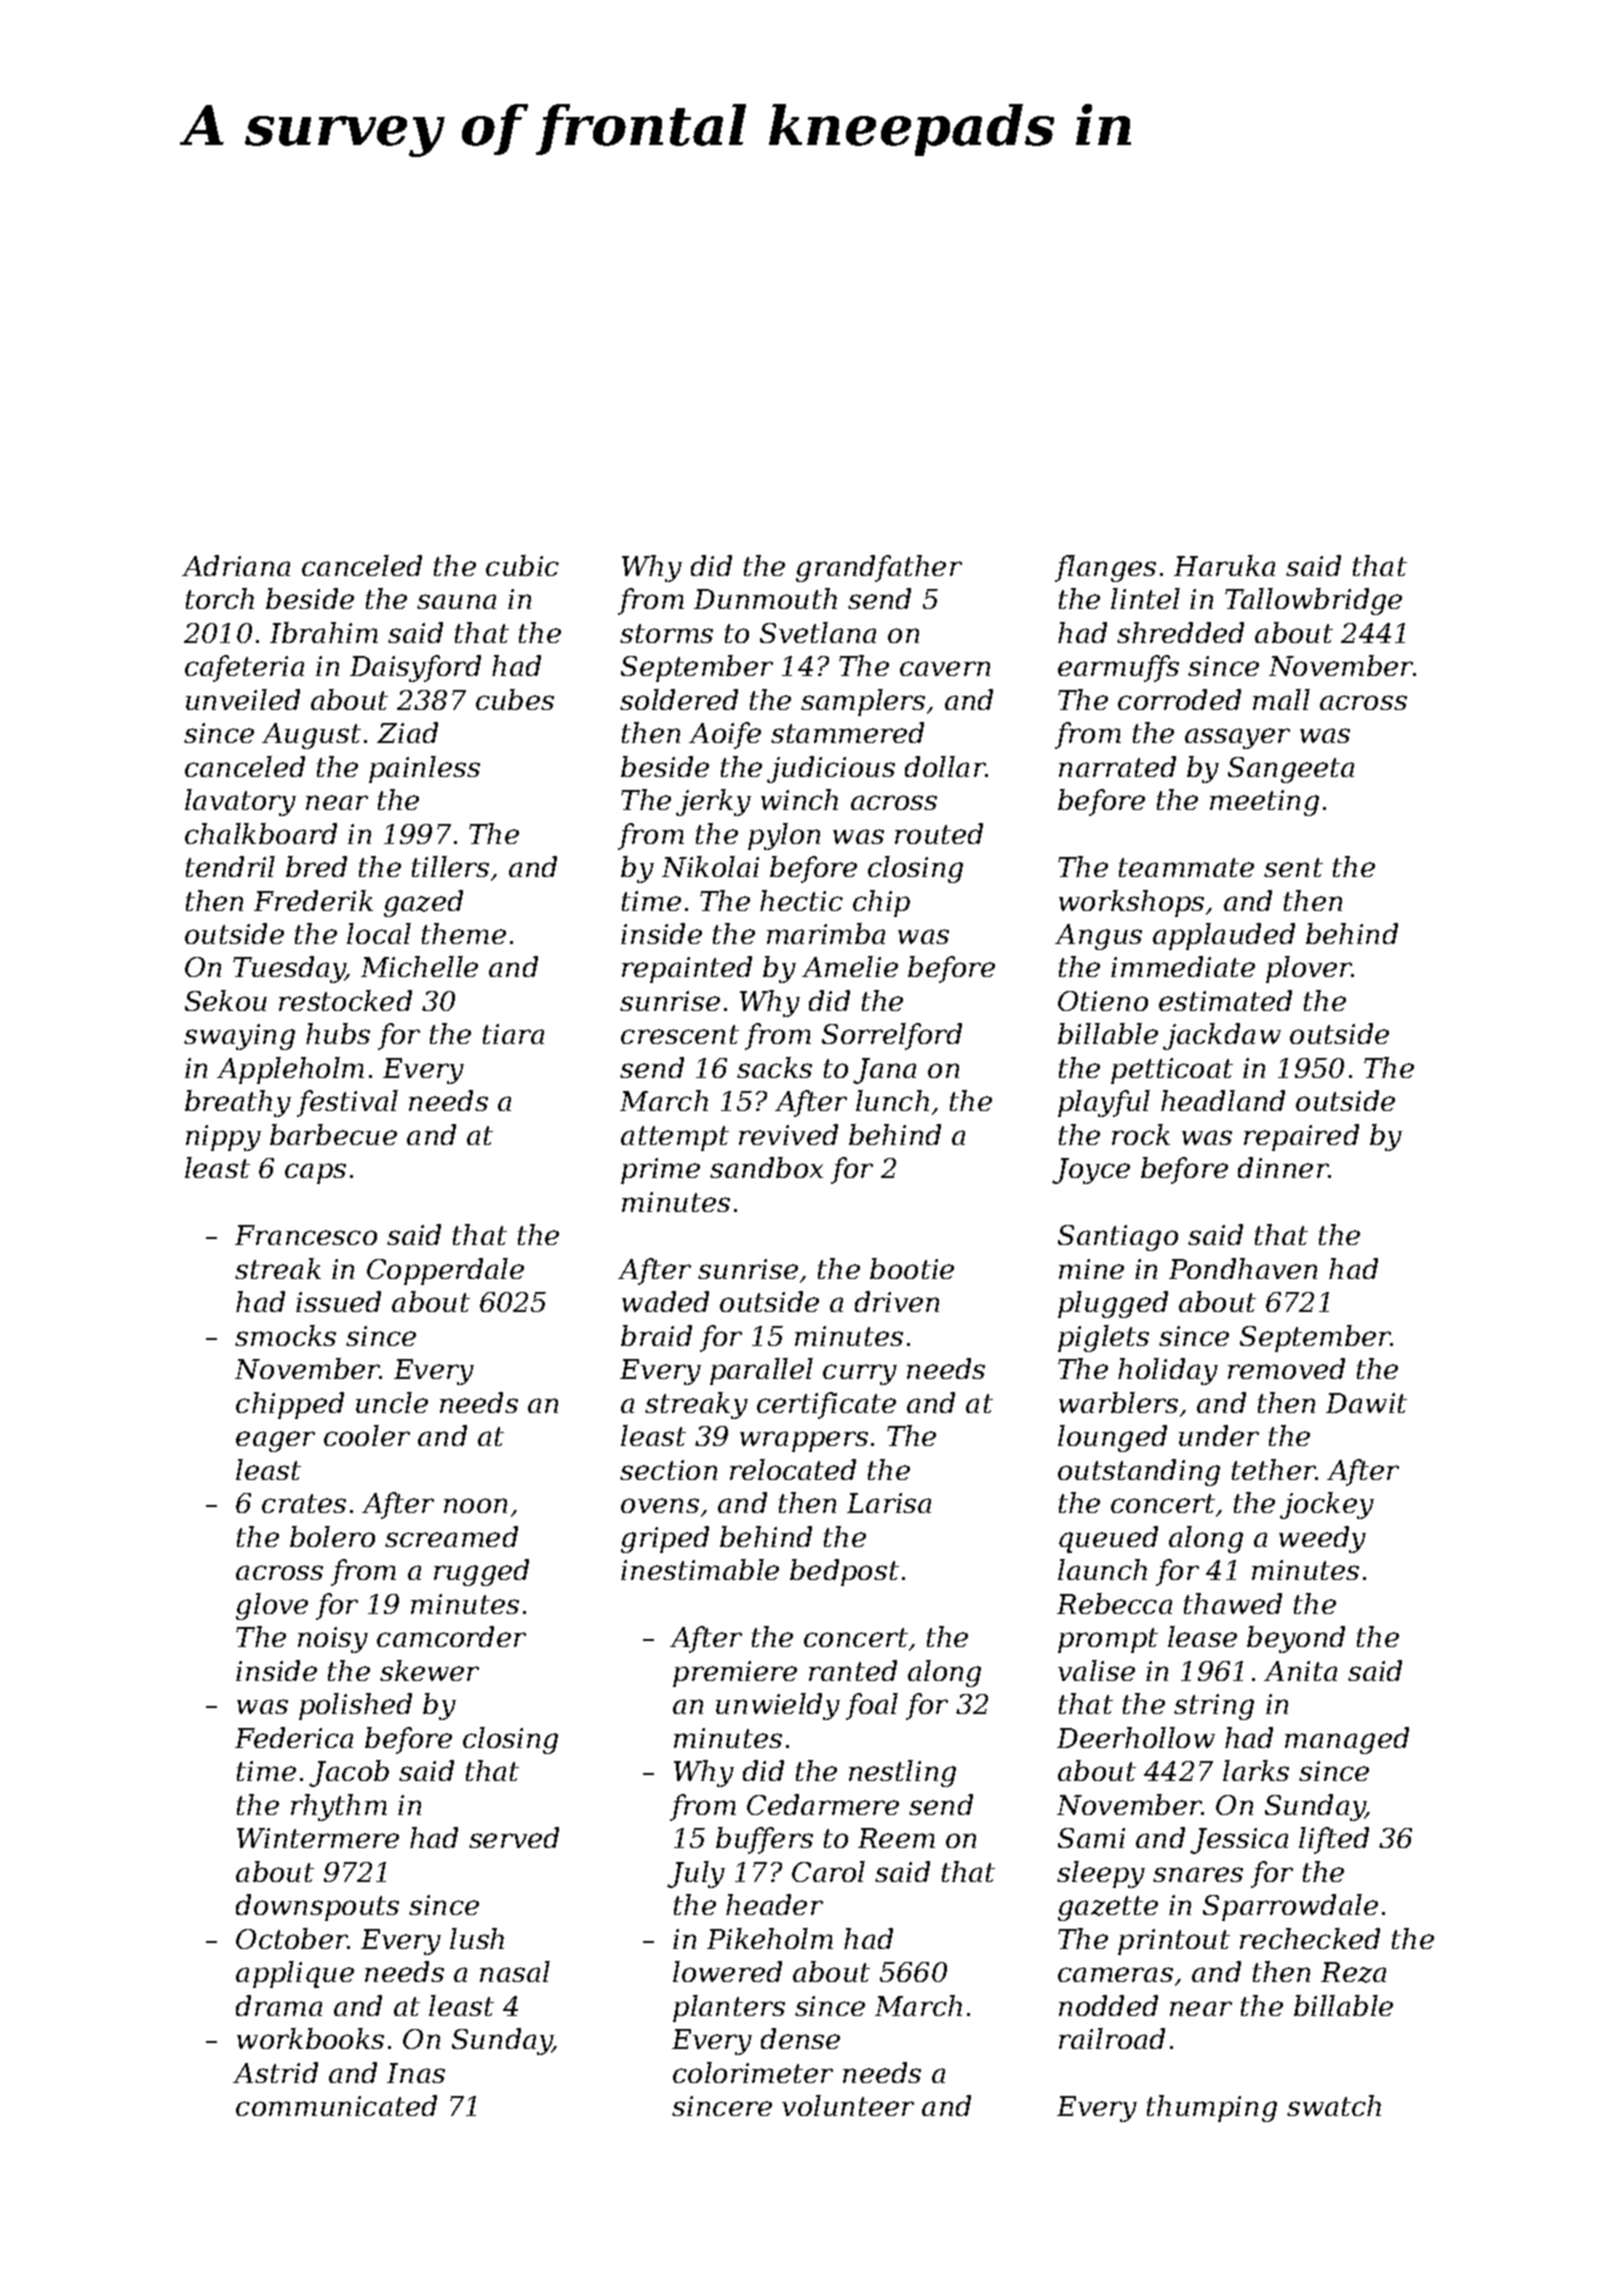 The image size is (1620, 2292). What do you see at coordinates (244, 668) in the screenshot?
I see `cafeteria` at bounding box center [244, 668].
